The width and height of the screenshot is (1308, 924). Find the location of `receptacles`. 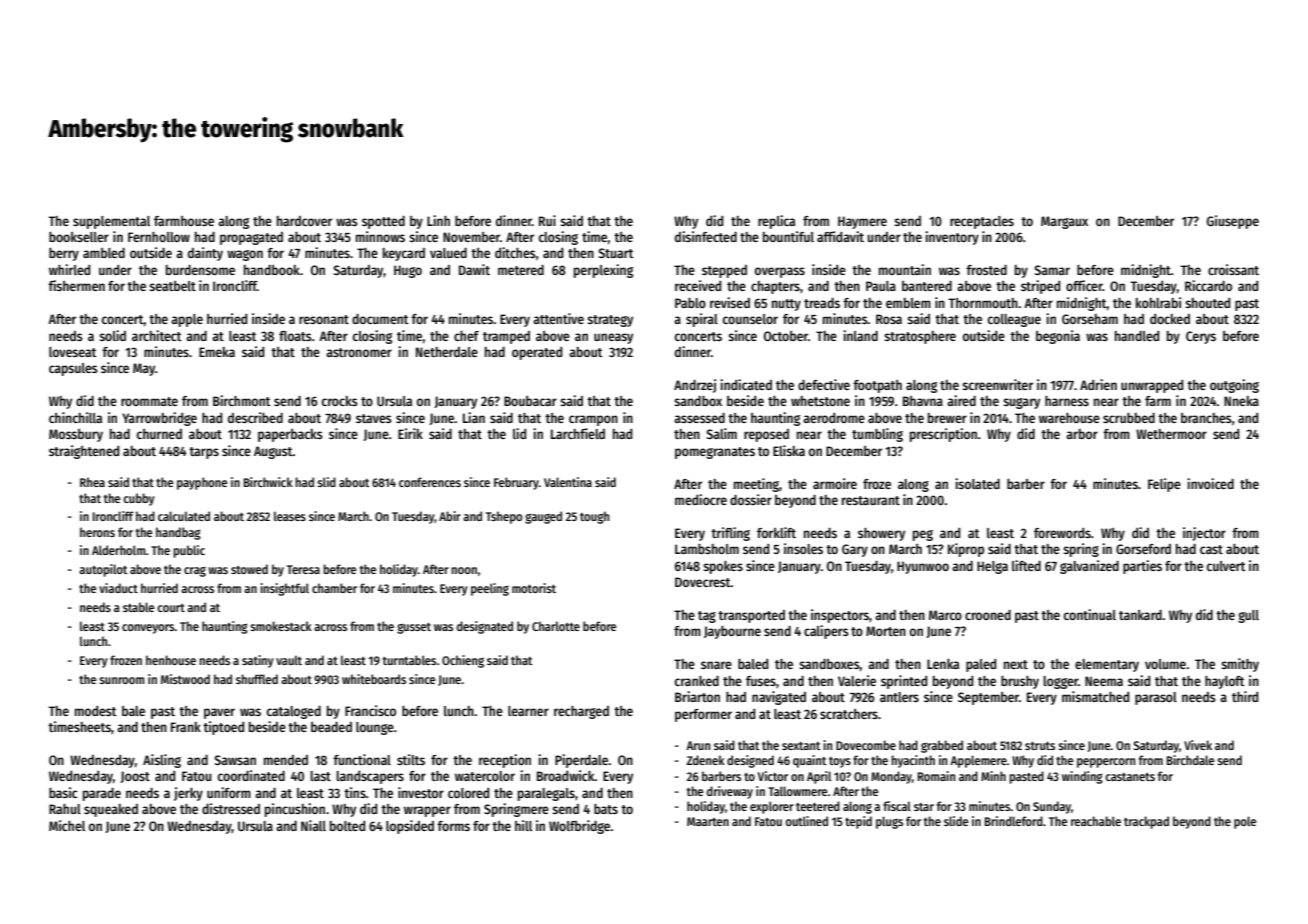

receptacles is located at coordinates (982, 222).
